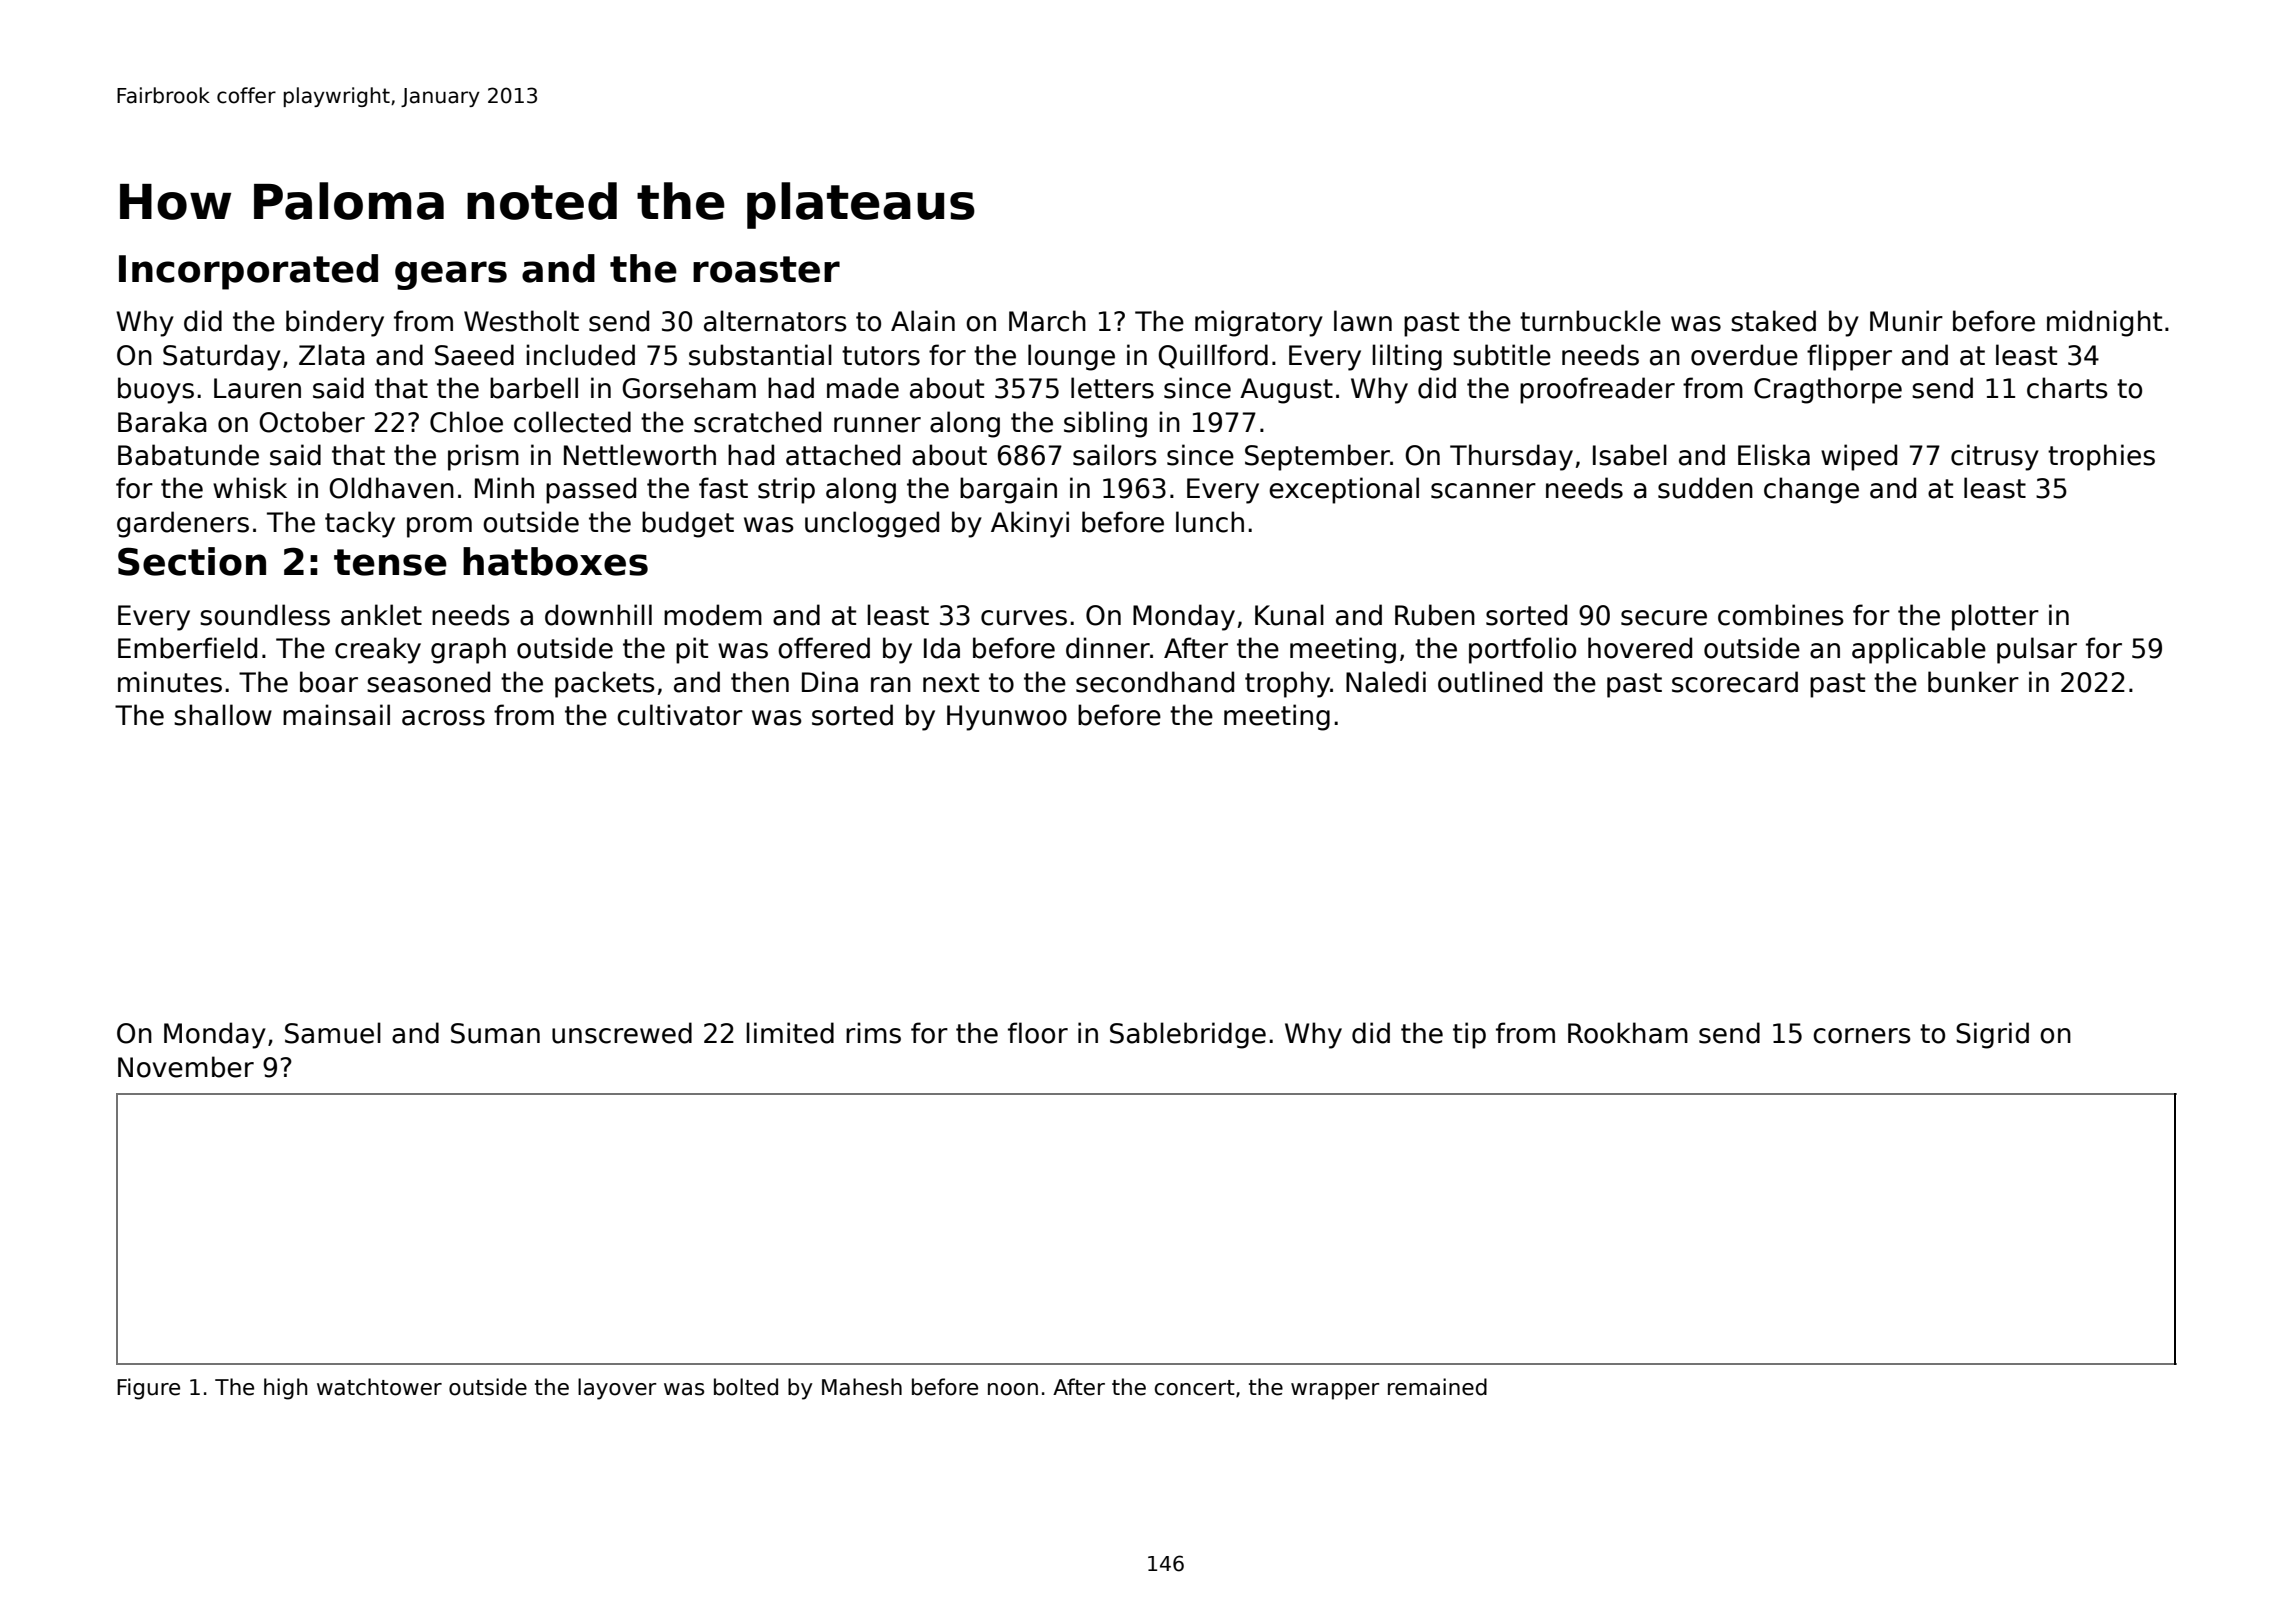  I want to click on Samuel, so click(333, 1033).
